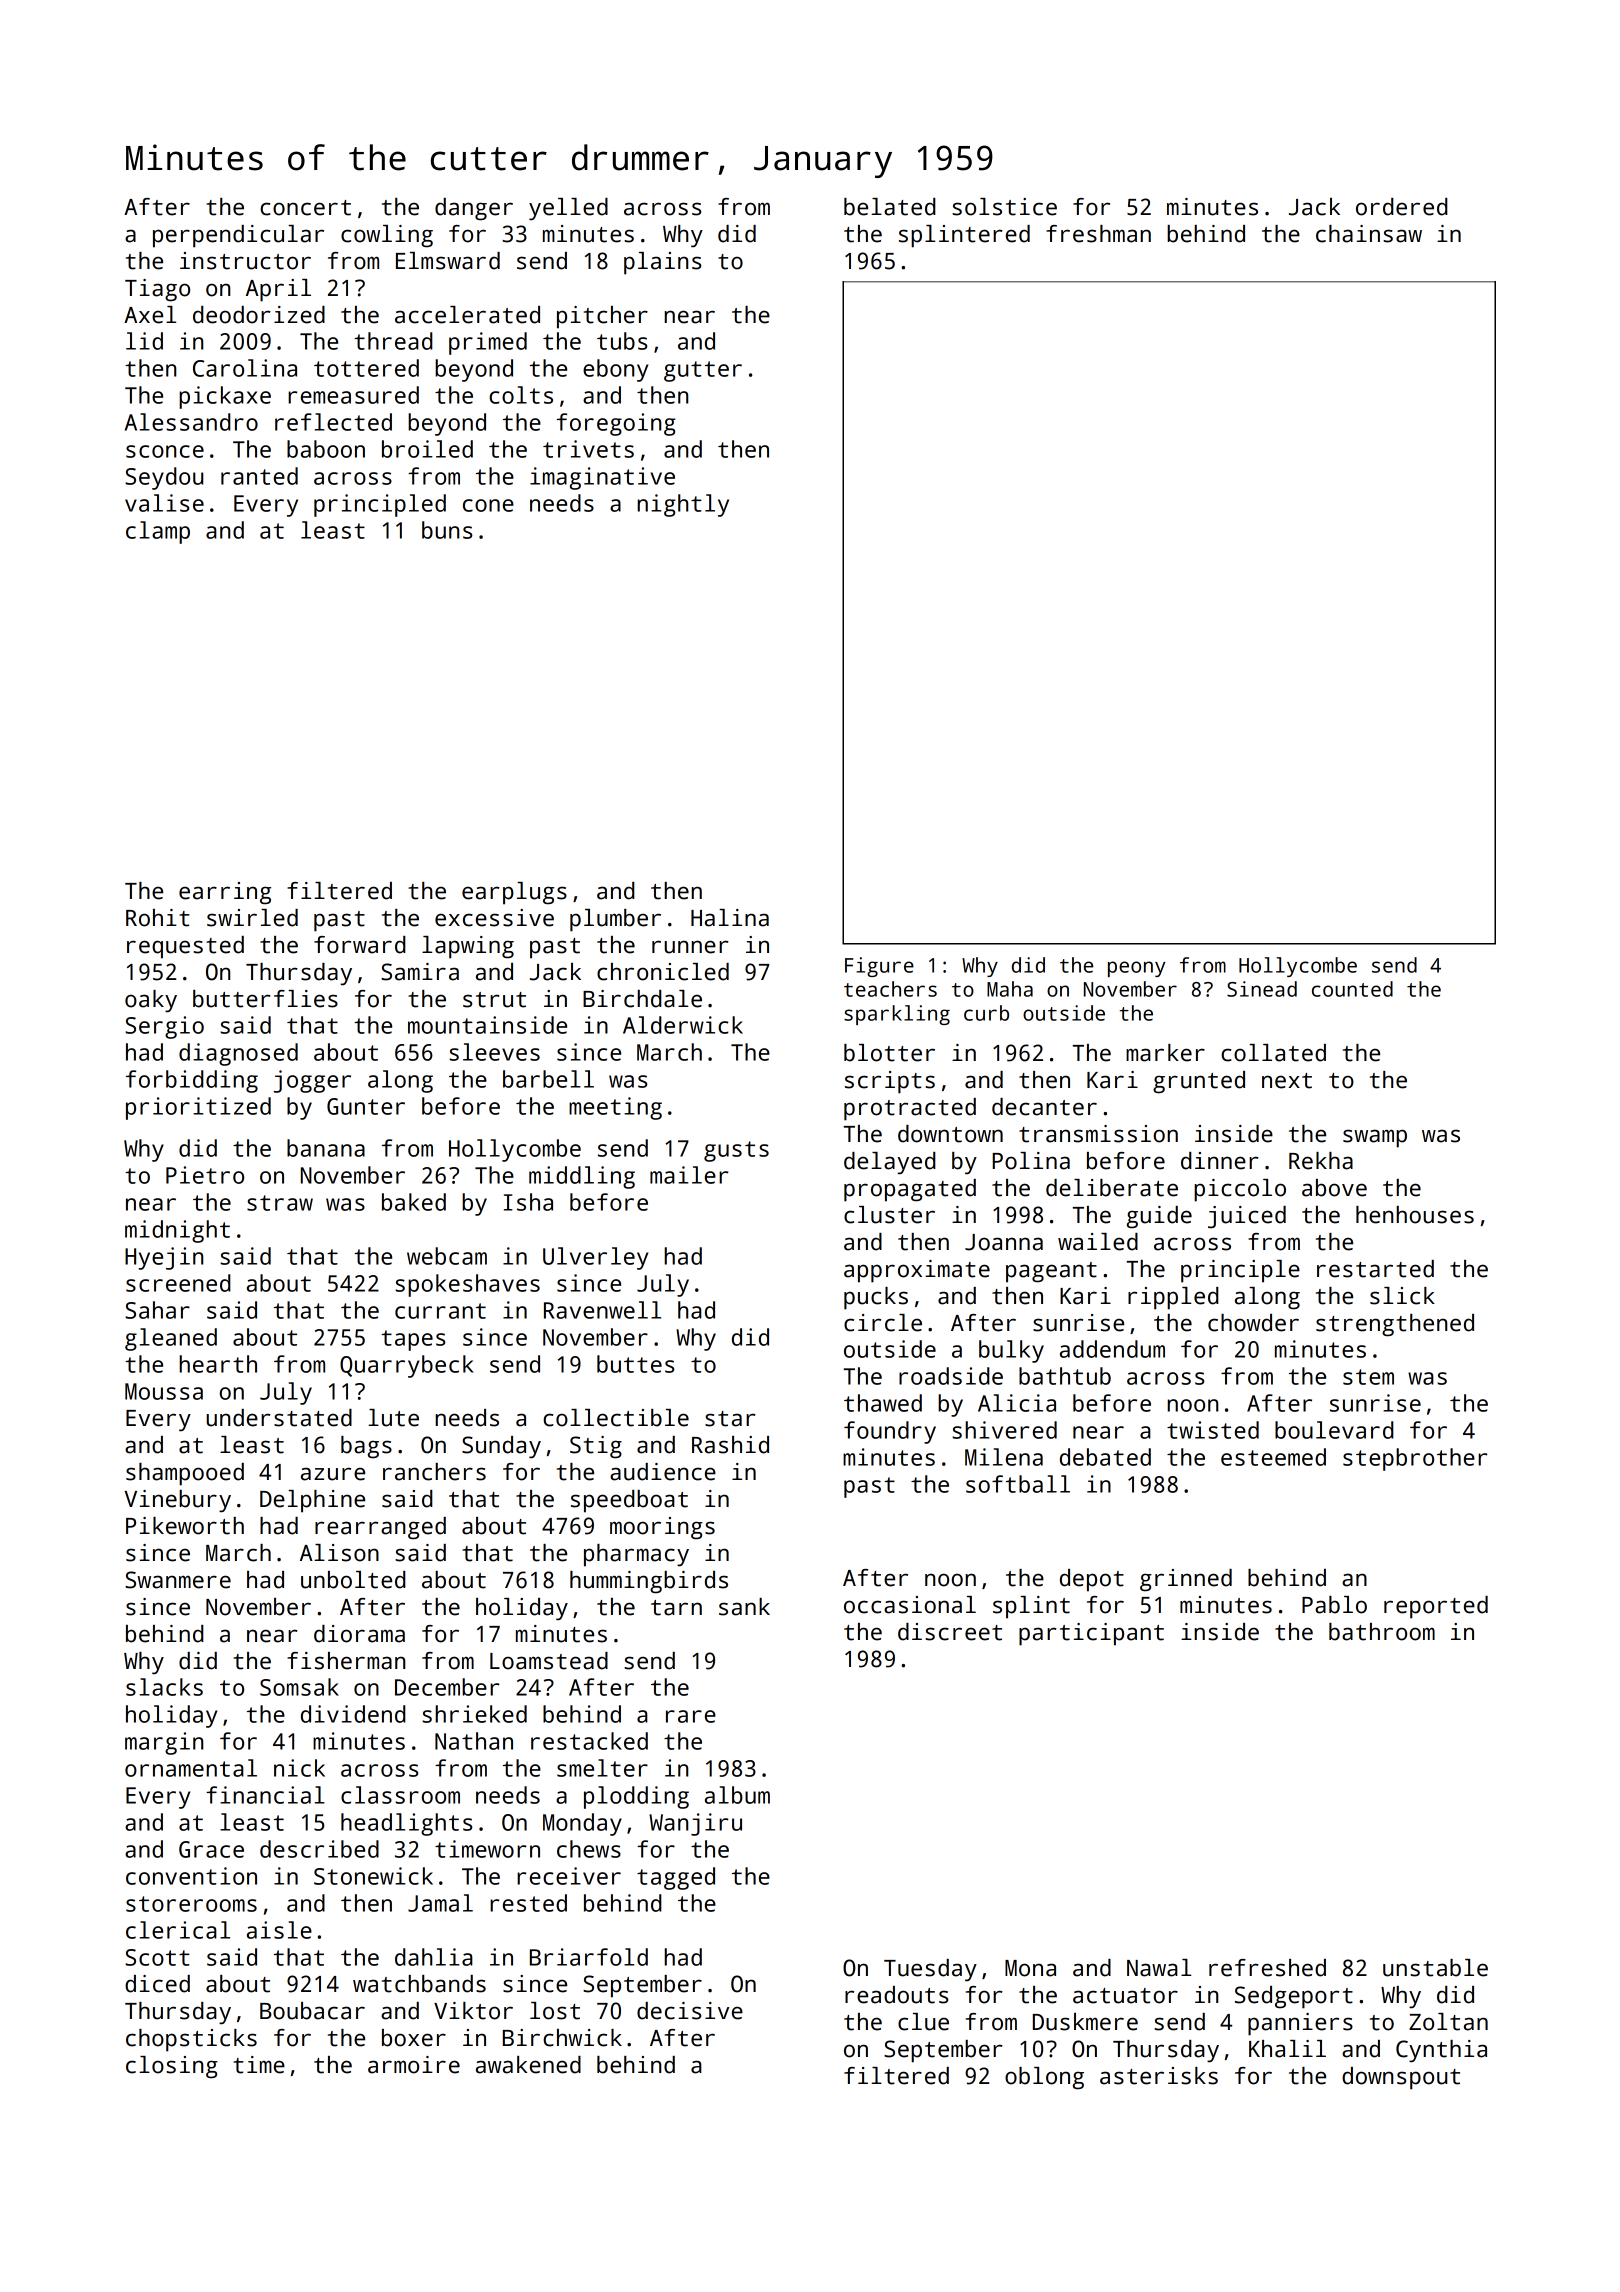  What do you see at coordinates (305, 208) in the document?
I see `concert` at bounding box center [305, 208].
